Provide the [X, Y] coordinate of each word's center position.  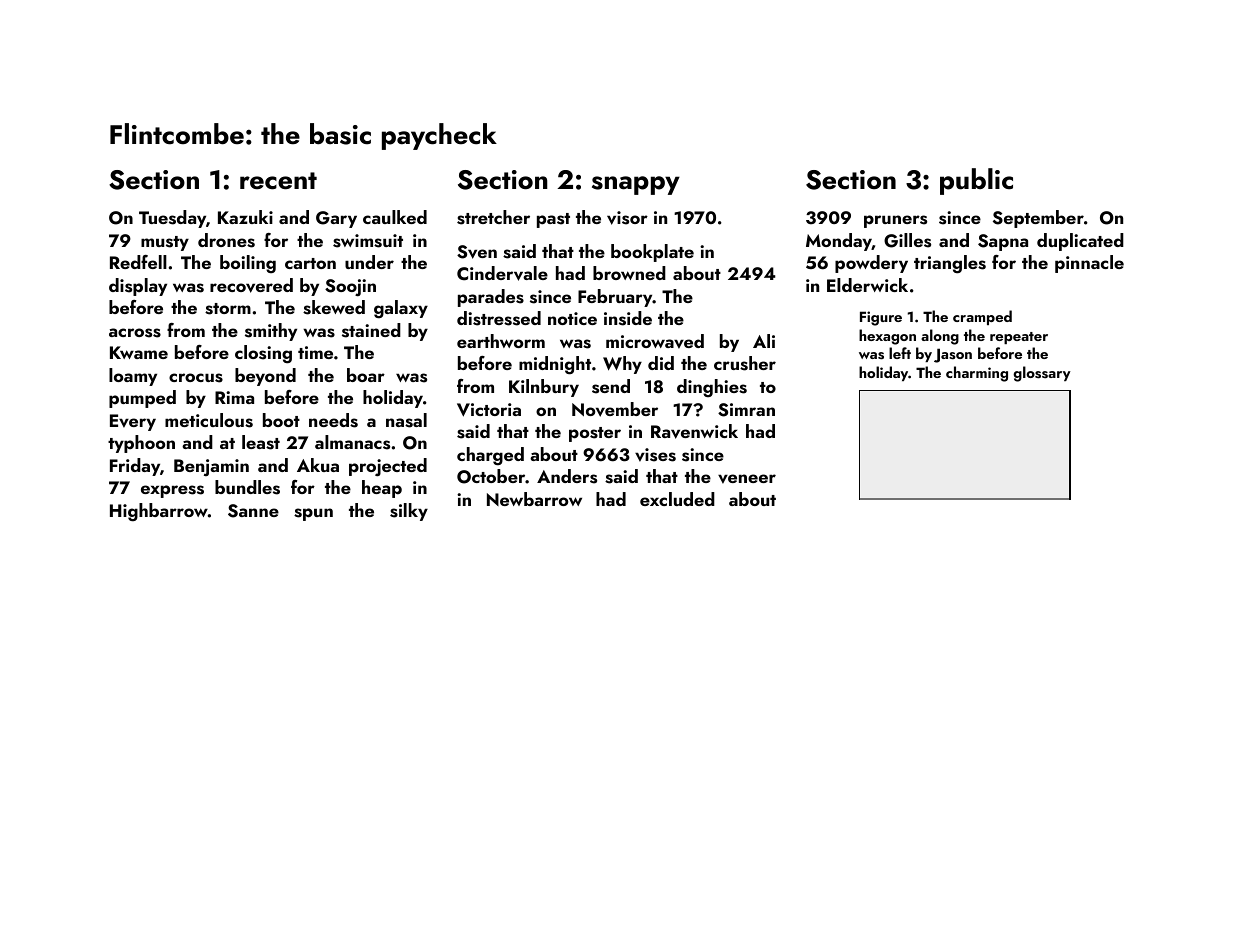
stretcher [493, 217]
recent [278, 181]
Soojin [350, 288]
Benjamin [211, 467]
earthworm [501, 341]
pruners [895, 221]
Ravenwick [694, 431]
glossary [1042, 374]
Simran [746, 410]
